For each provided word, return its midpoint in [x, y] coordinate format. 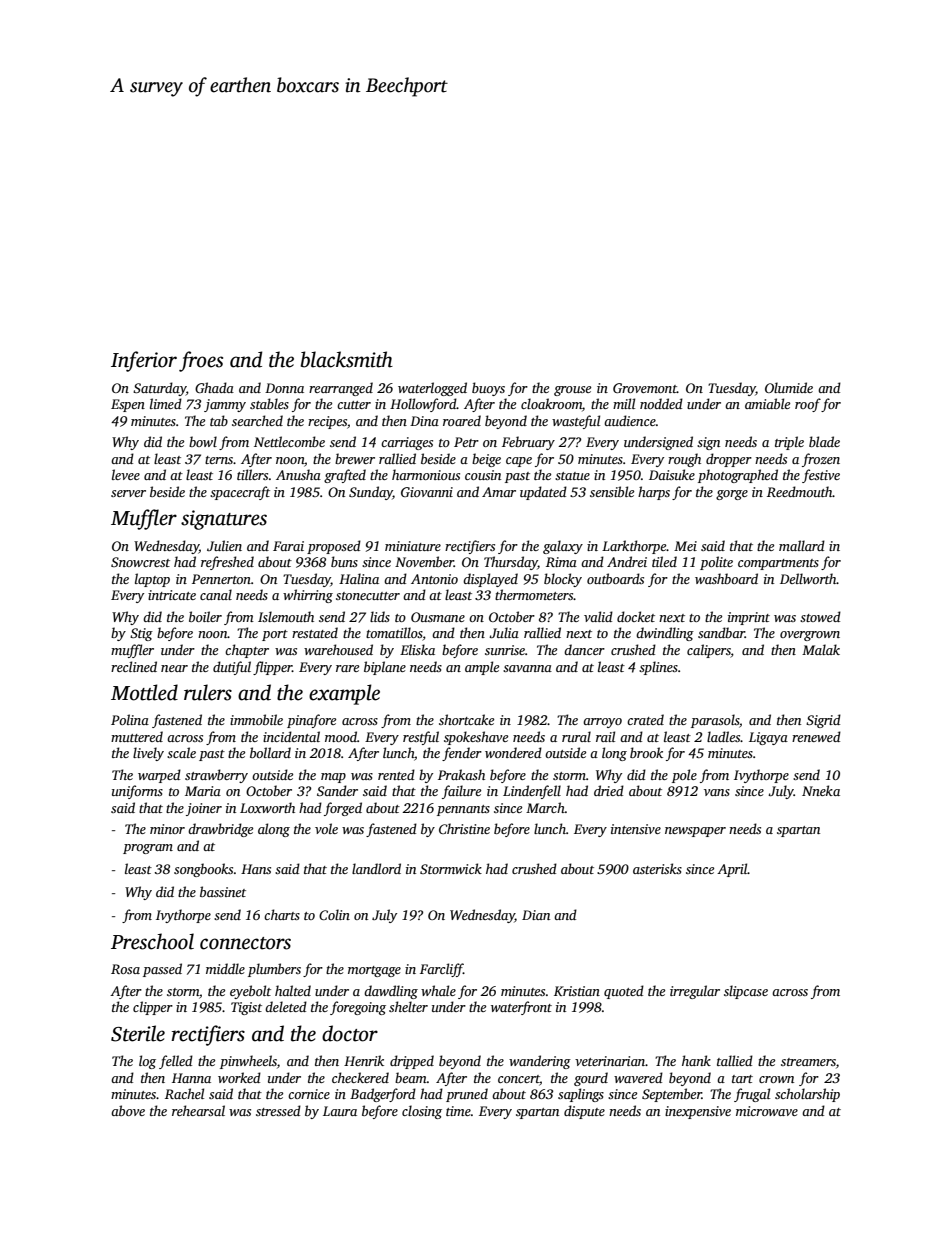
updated [543, 493]
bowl [203, 441]
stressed [278, 1110]
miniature [413, 546]
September [672, 1095]
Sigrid [823, 721]
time [458, 1111]
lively [148, 754]
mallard [802, 545]
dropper [729, 460]
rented [396, 774]
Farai [288, 546]
